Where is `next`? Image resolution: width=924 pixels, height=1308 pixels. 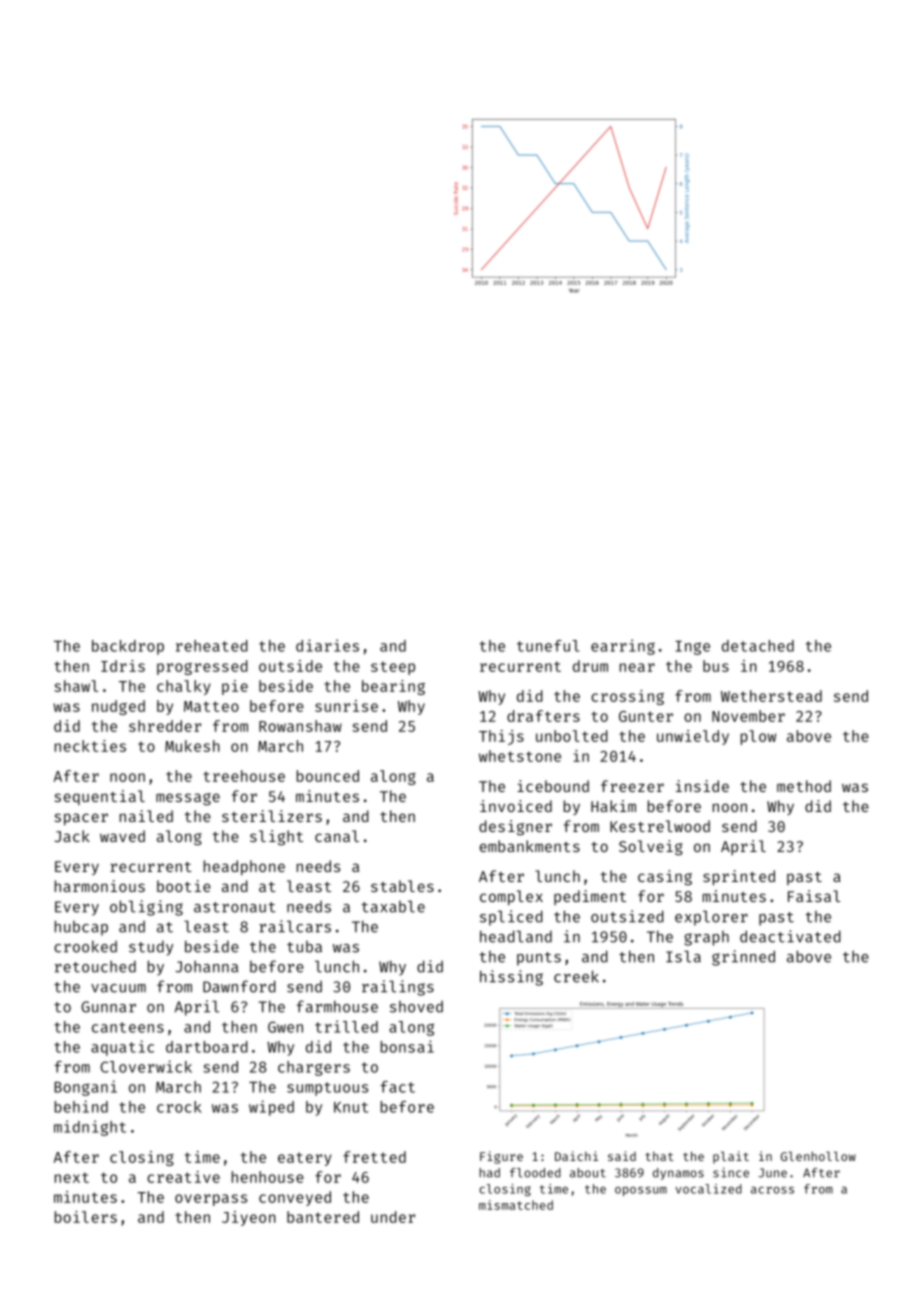 next is located at coordinates (72, 1177).
